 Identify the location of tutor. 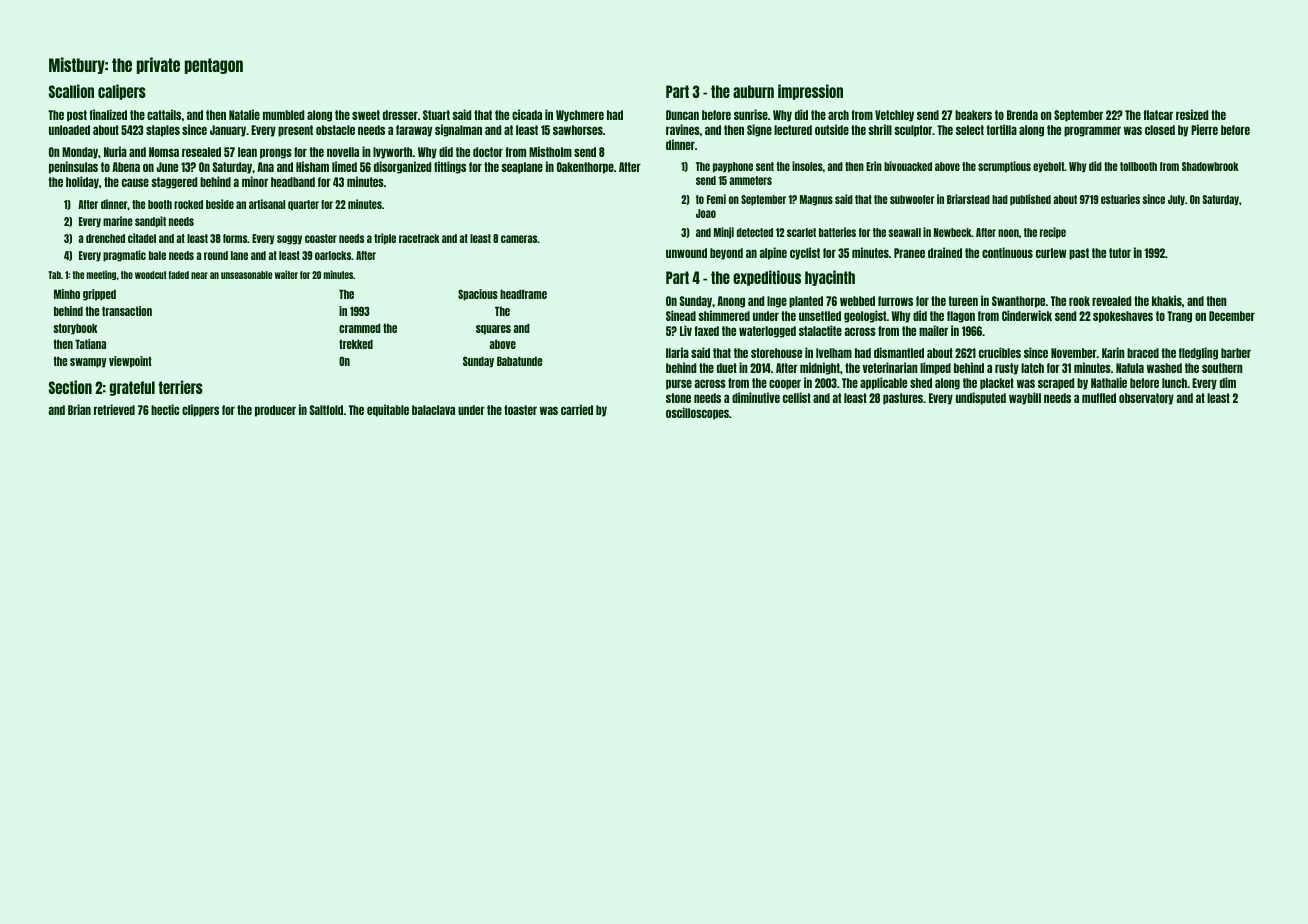
(1120, 253).
